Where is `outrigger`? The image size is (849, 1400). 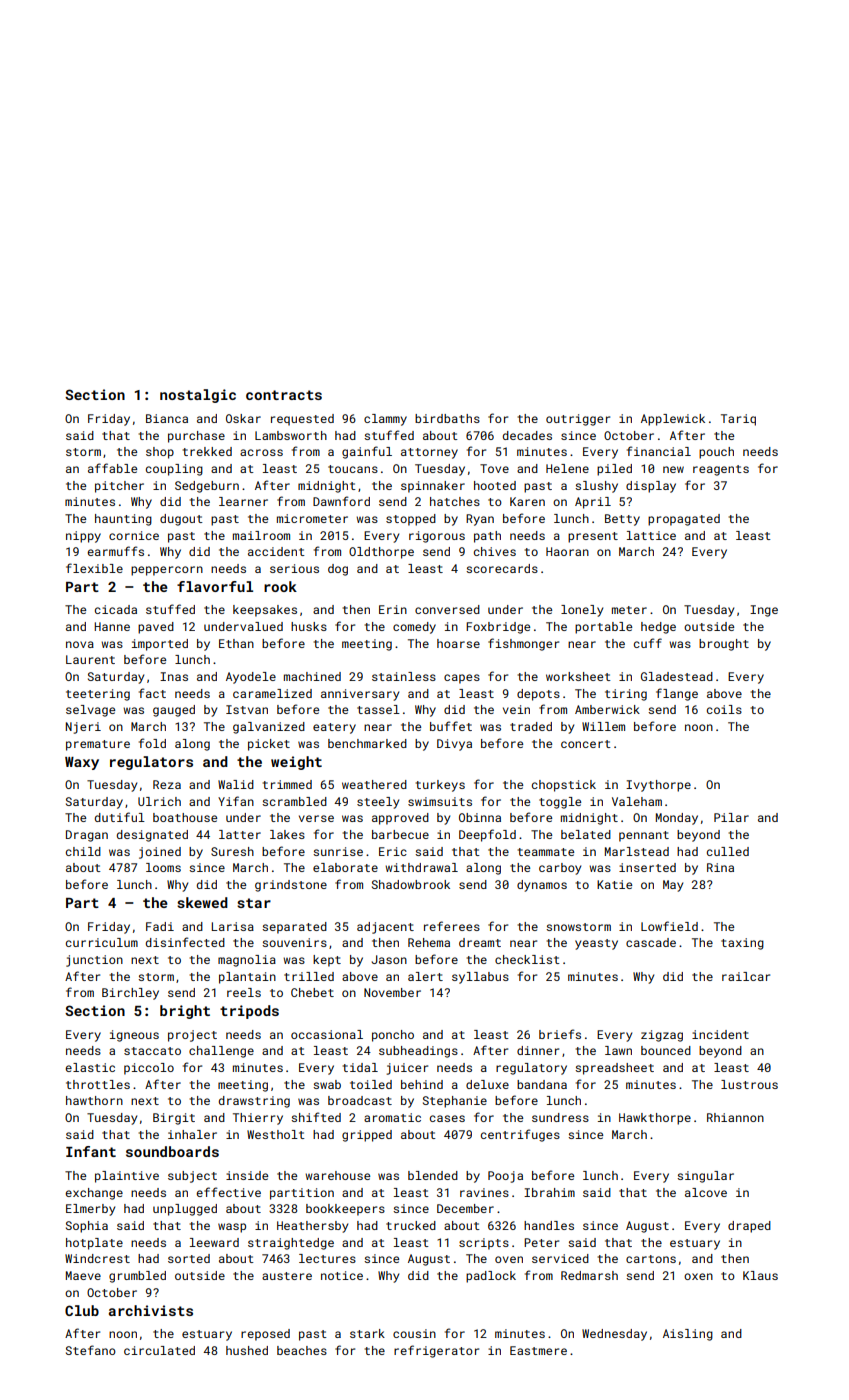 outrigger is located at coordinates (578, 420).
